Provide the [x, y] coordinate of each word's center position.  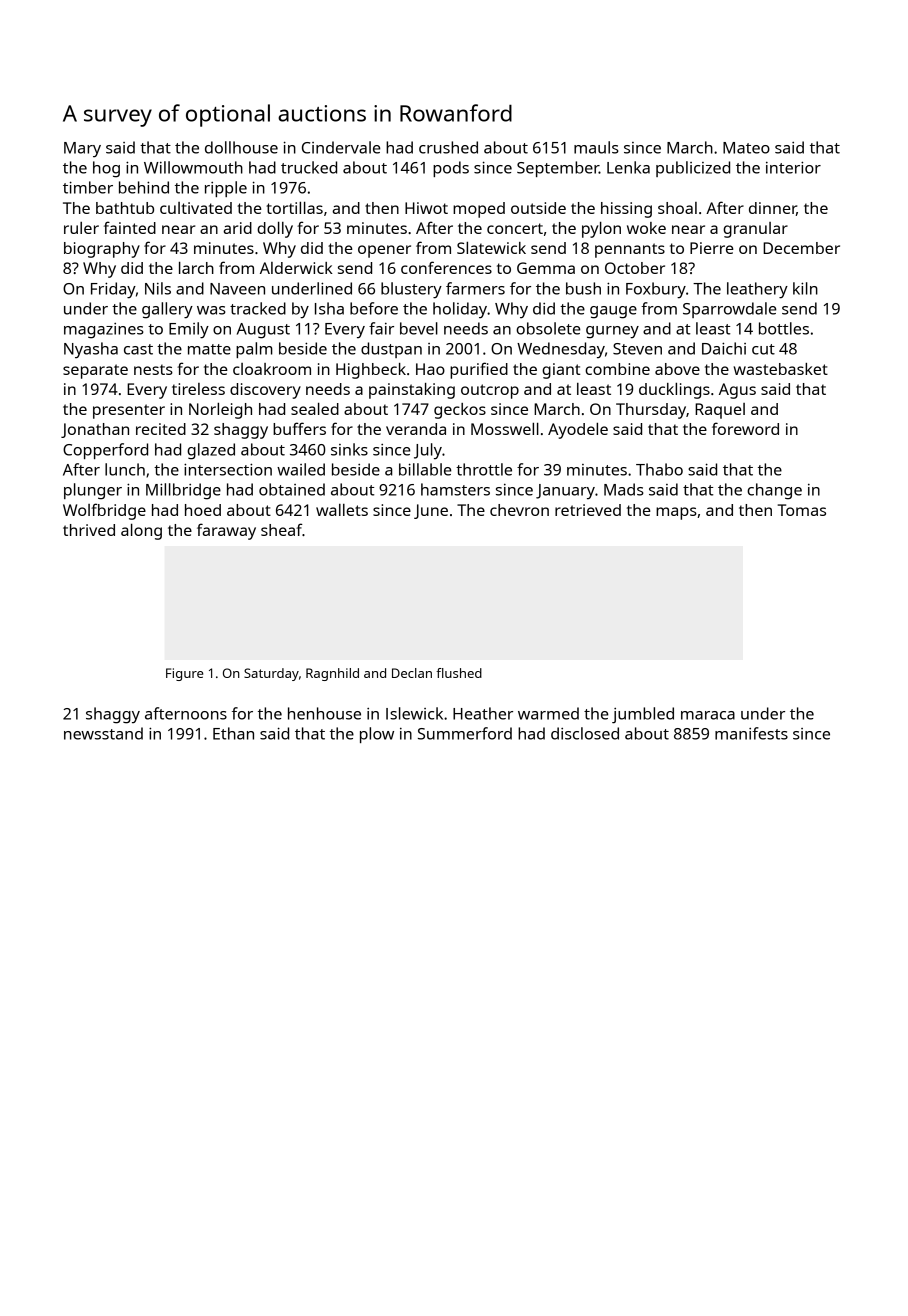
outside [538, 208]
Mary [82, 150]
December [801, 248]
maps [676, 513]
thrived [89, 530]
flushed [459, 673]
